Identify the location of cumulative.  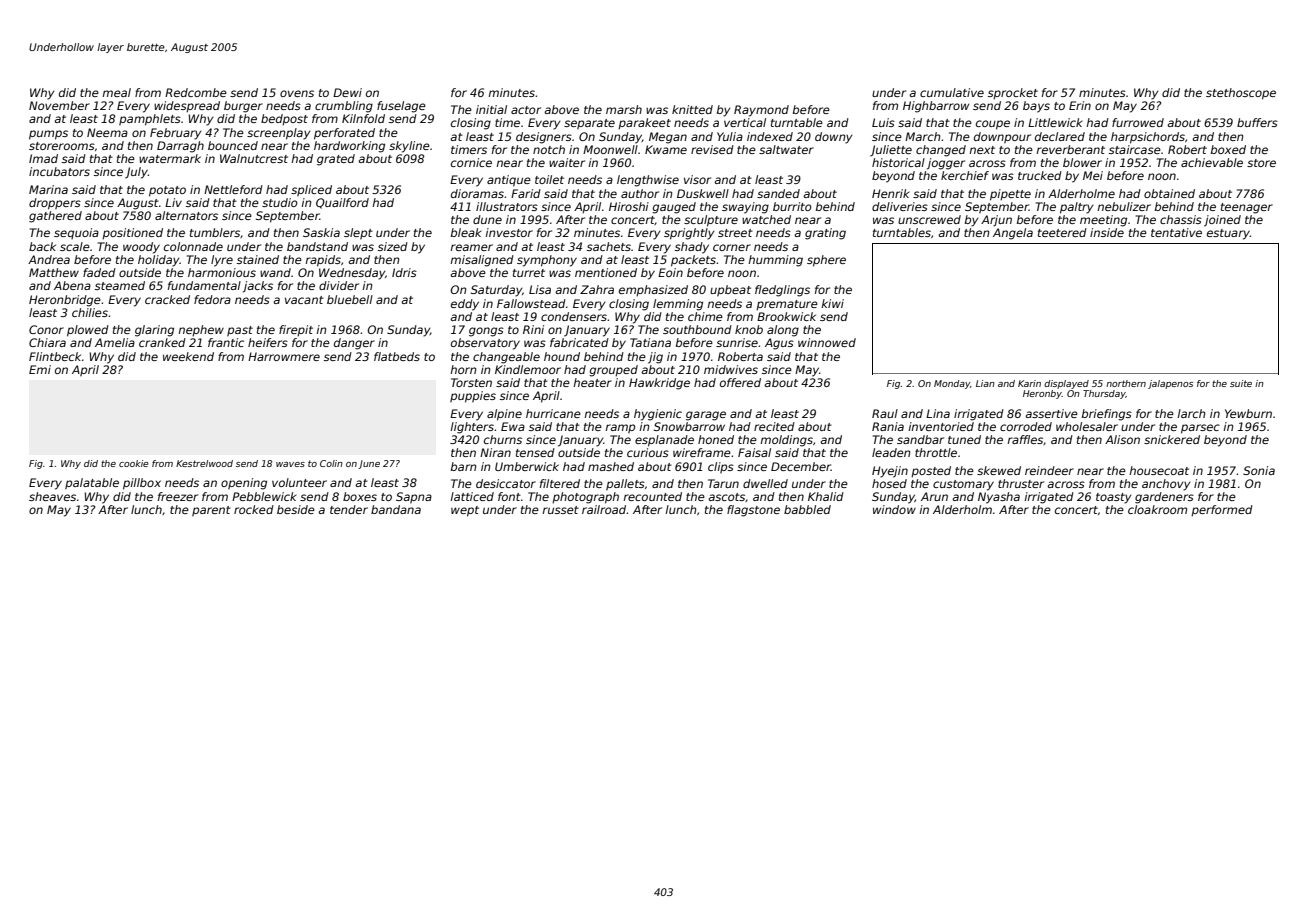
(952, 92).
